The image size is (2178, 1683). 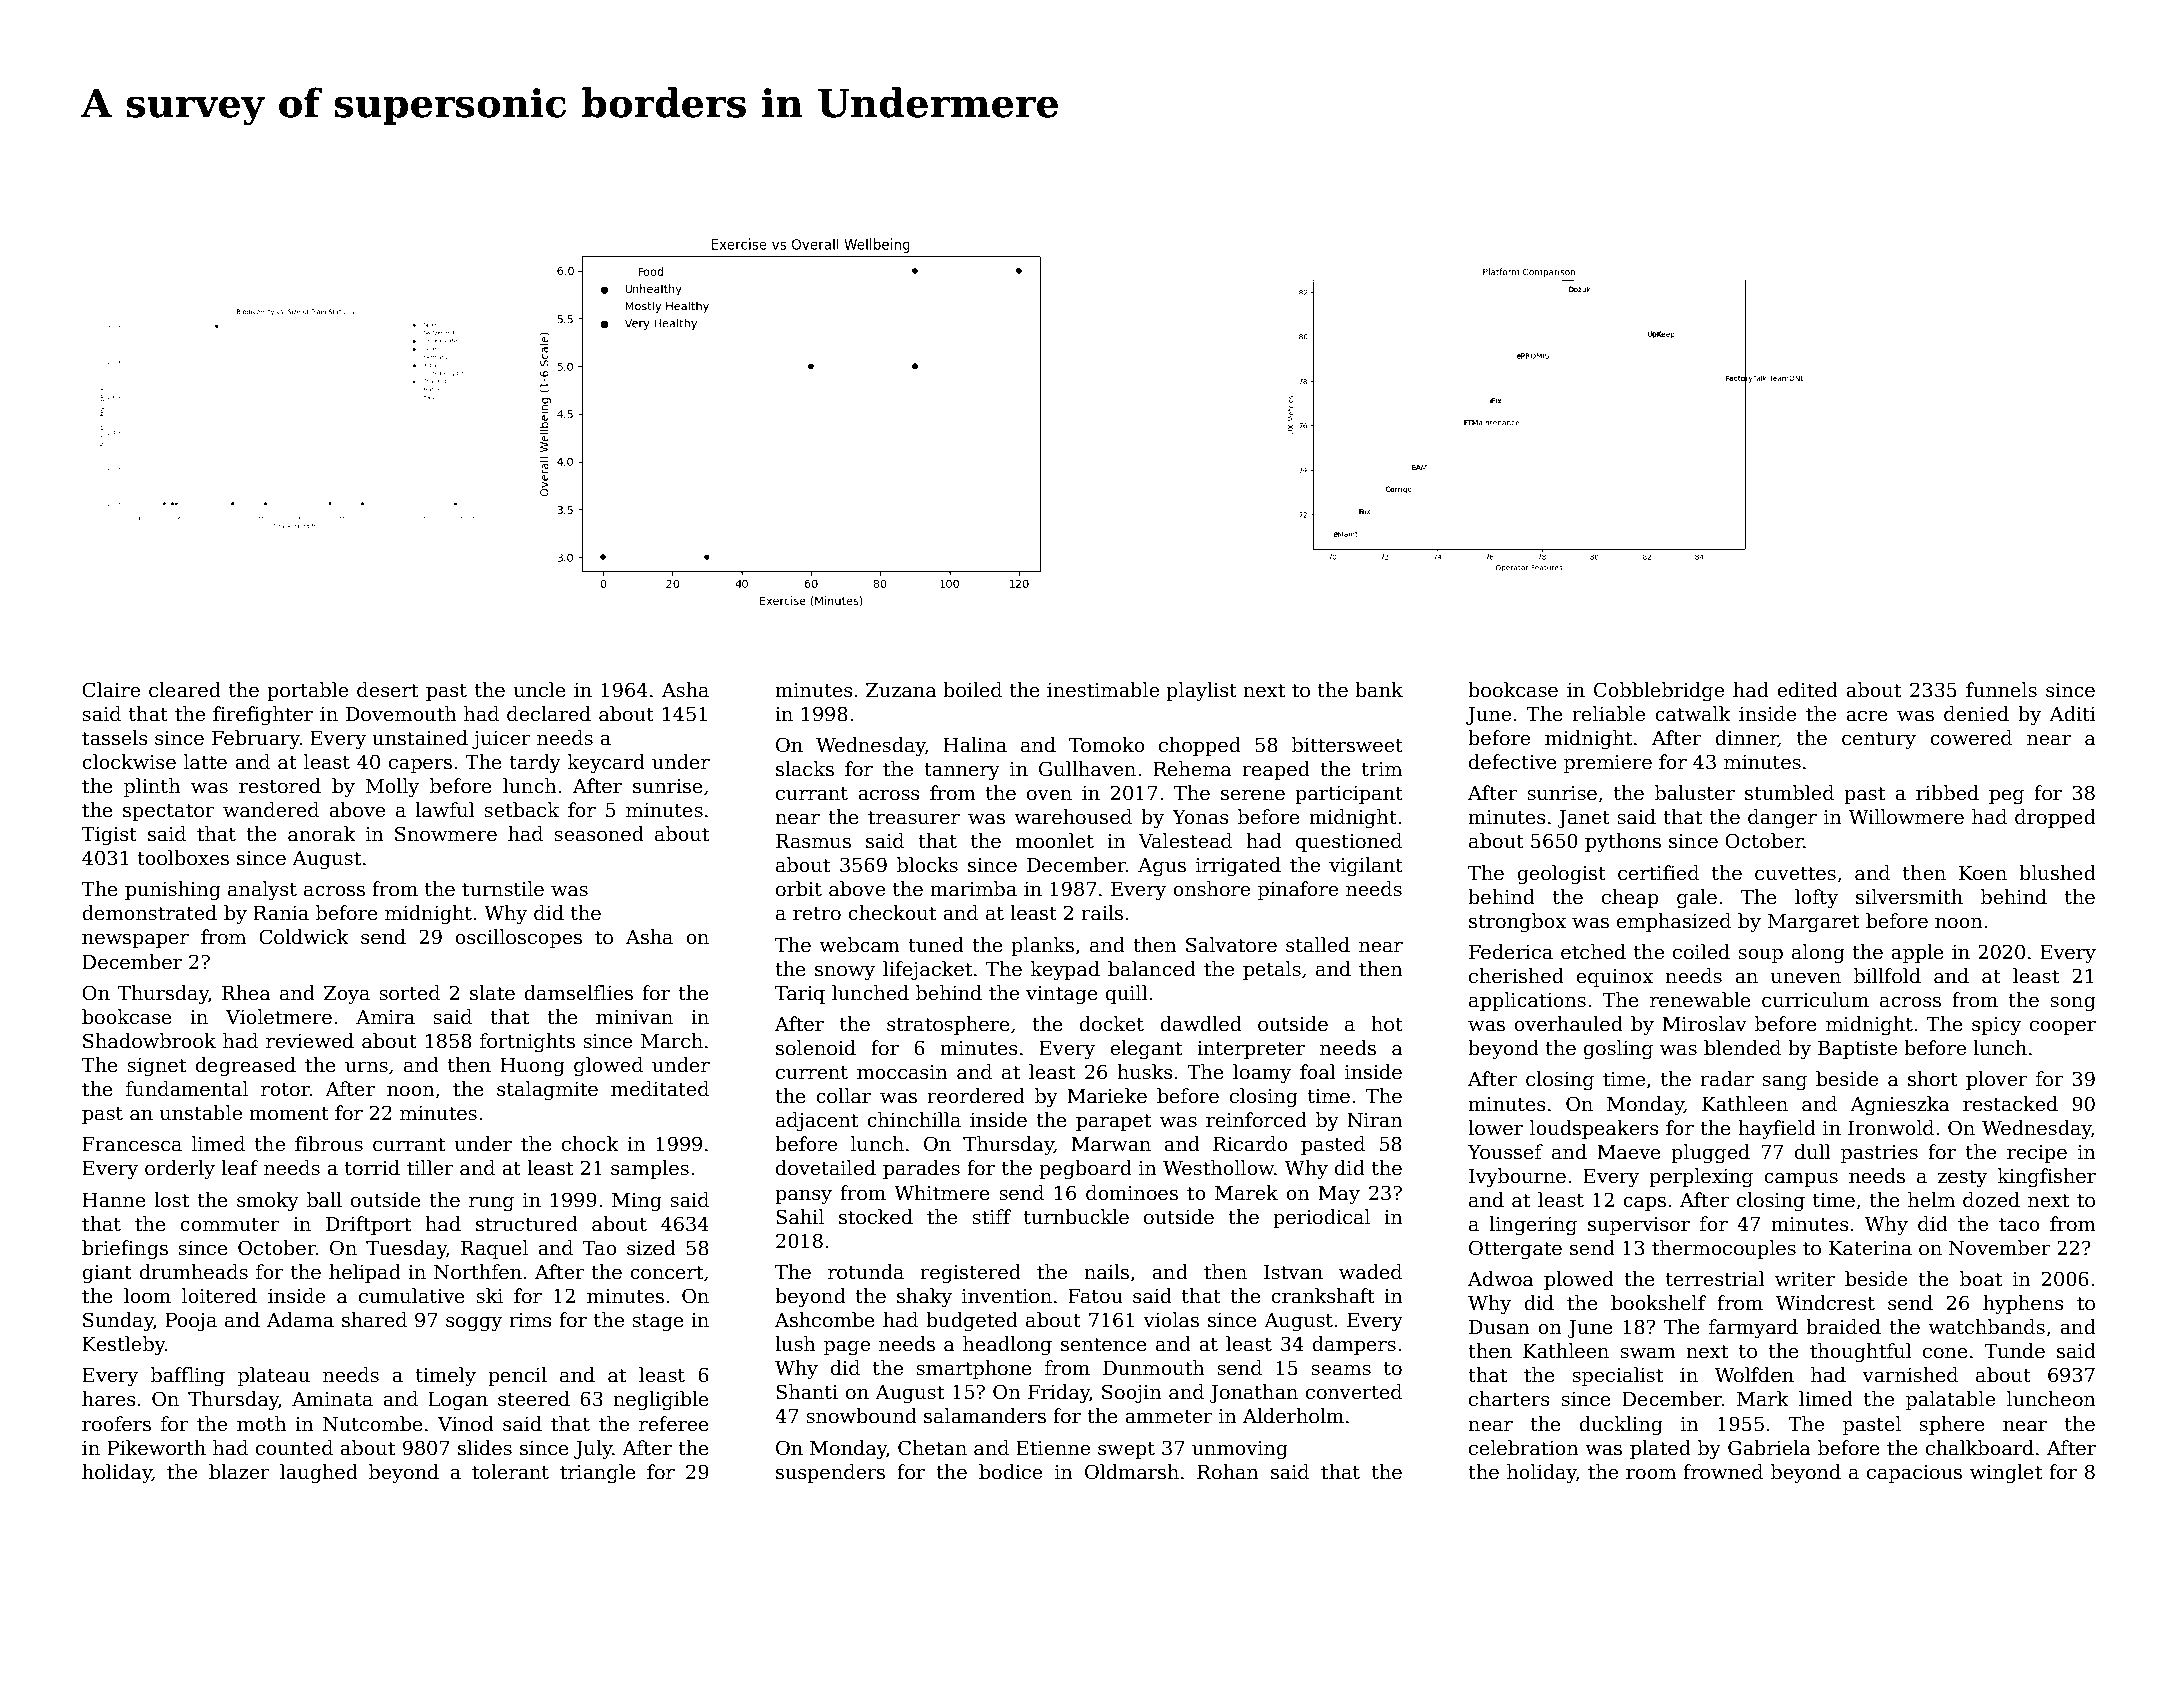 I want to click on toolboxes, so click(x=183, y=858).
